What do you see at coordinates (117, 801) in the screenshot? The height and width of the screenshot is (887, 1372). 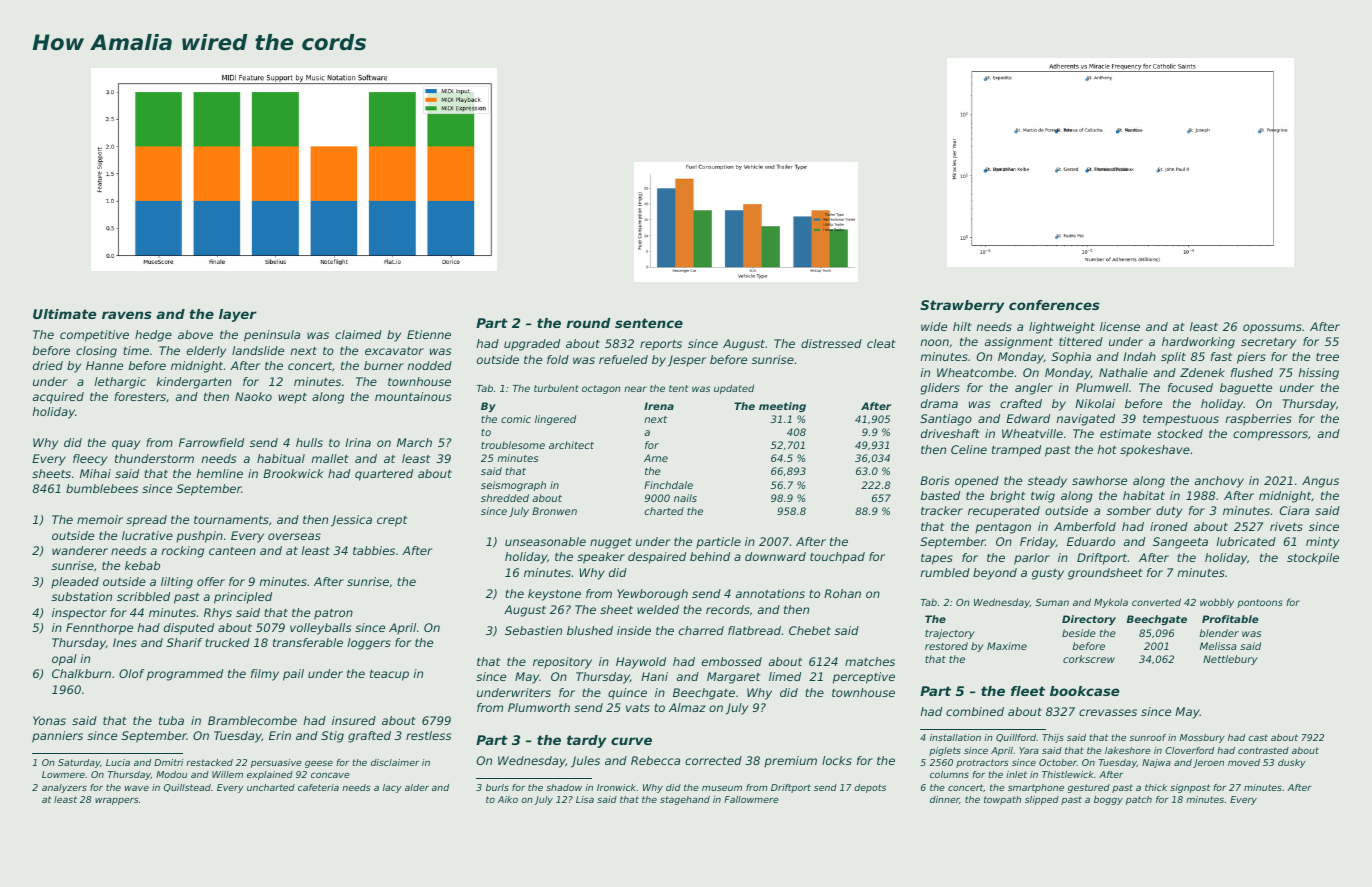 I see `wrappers` at bounding box center [117, 801].
